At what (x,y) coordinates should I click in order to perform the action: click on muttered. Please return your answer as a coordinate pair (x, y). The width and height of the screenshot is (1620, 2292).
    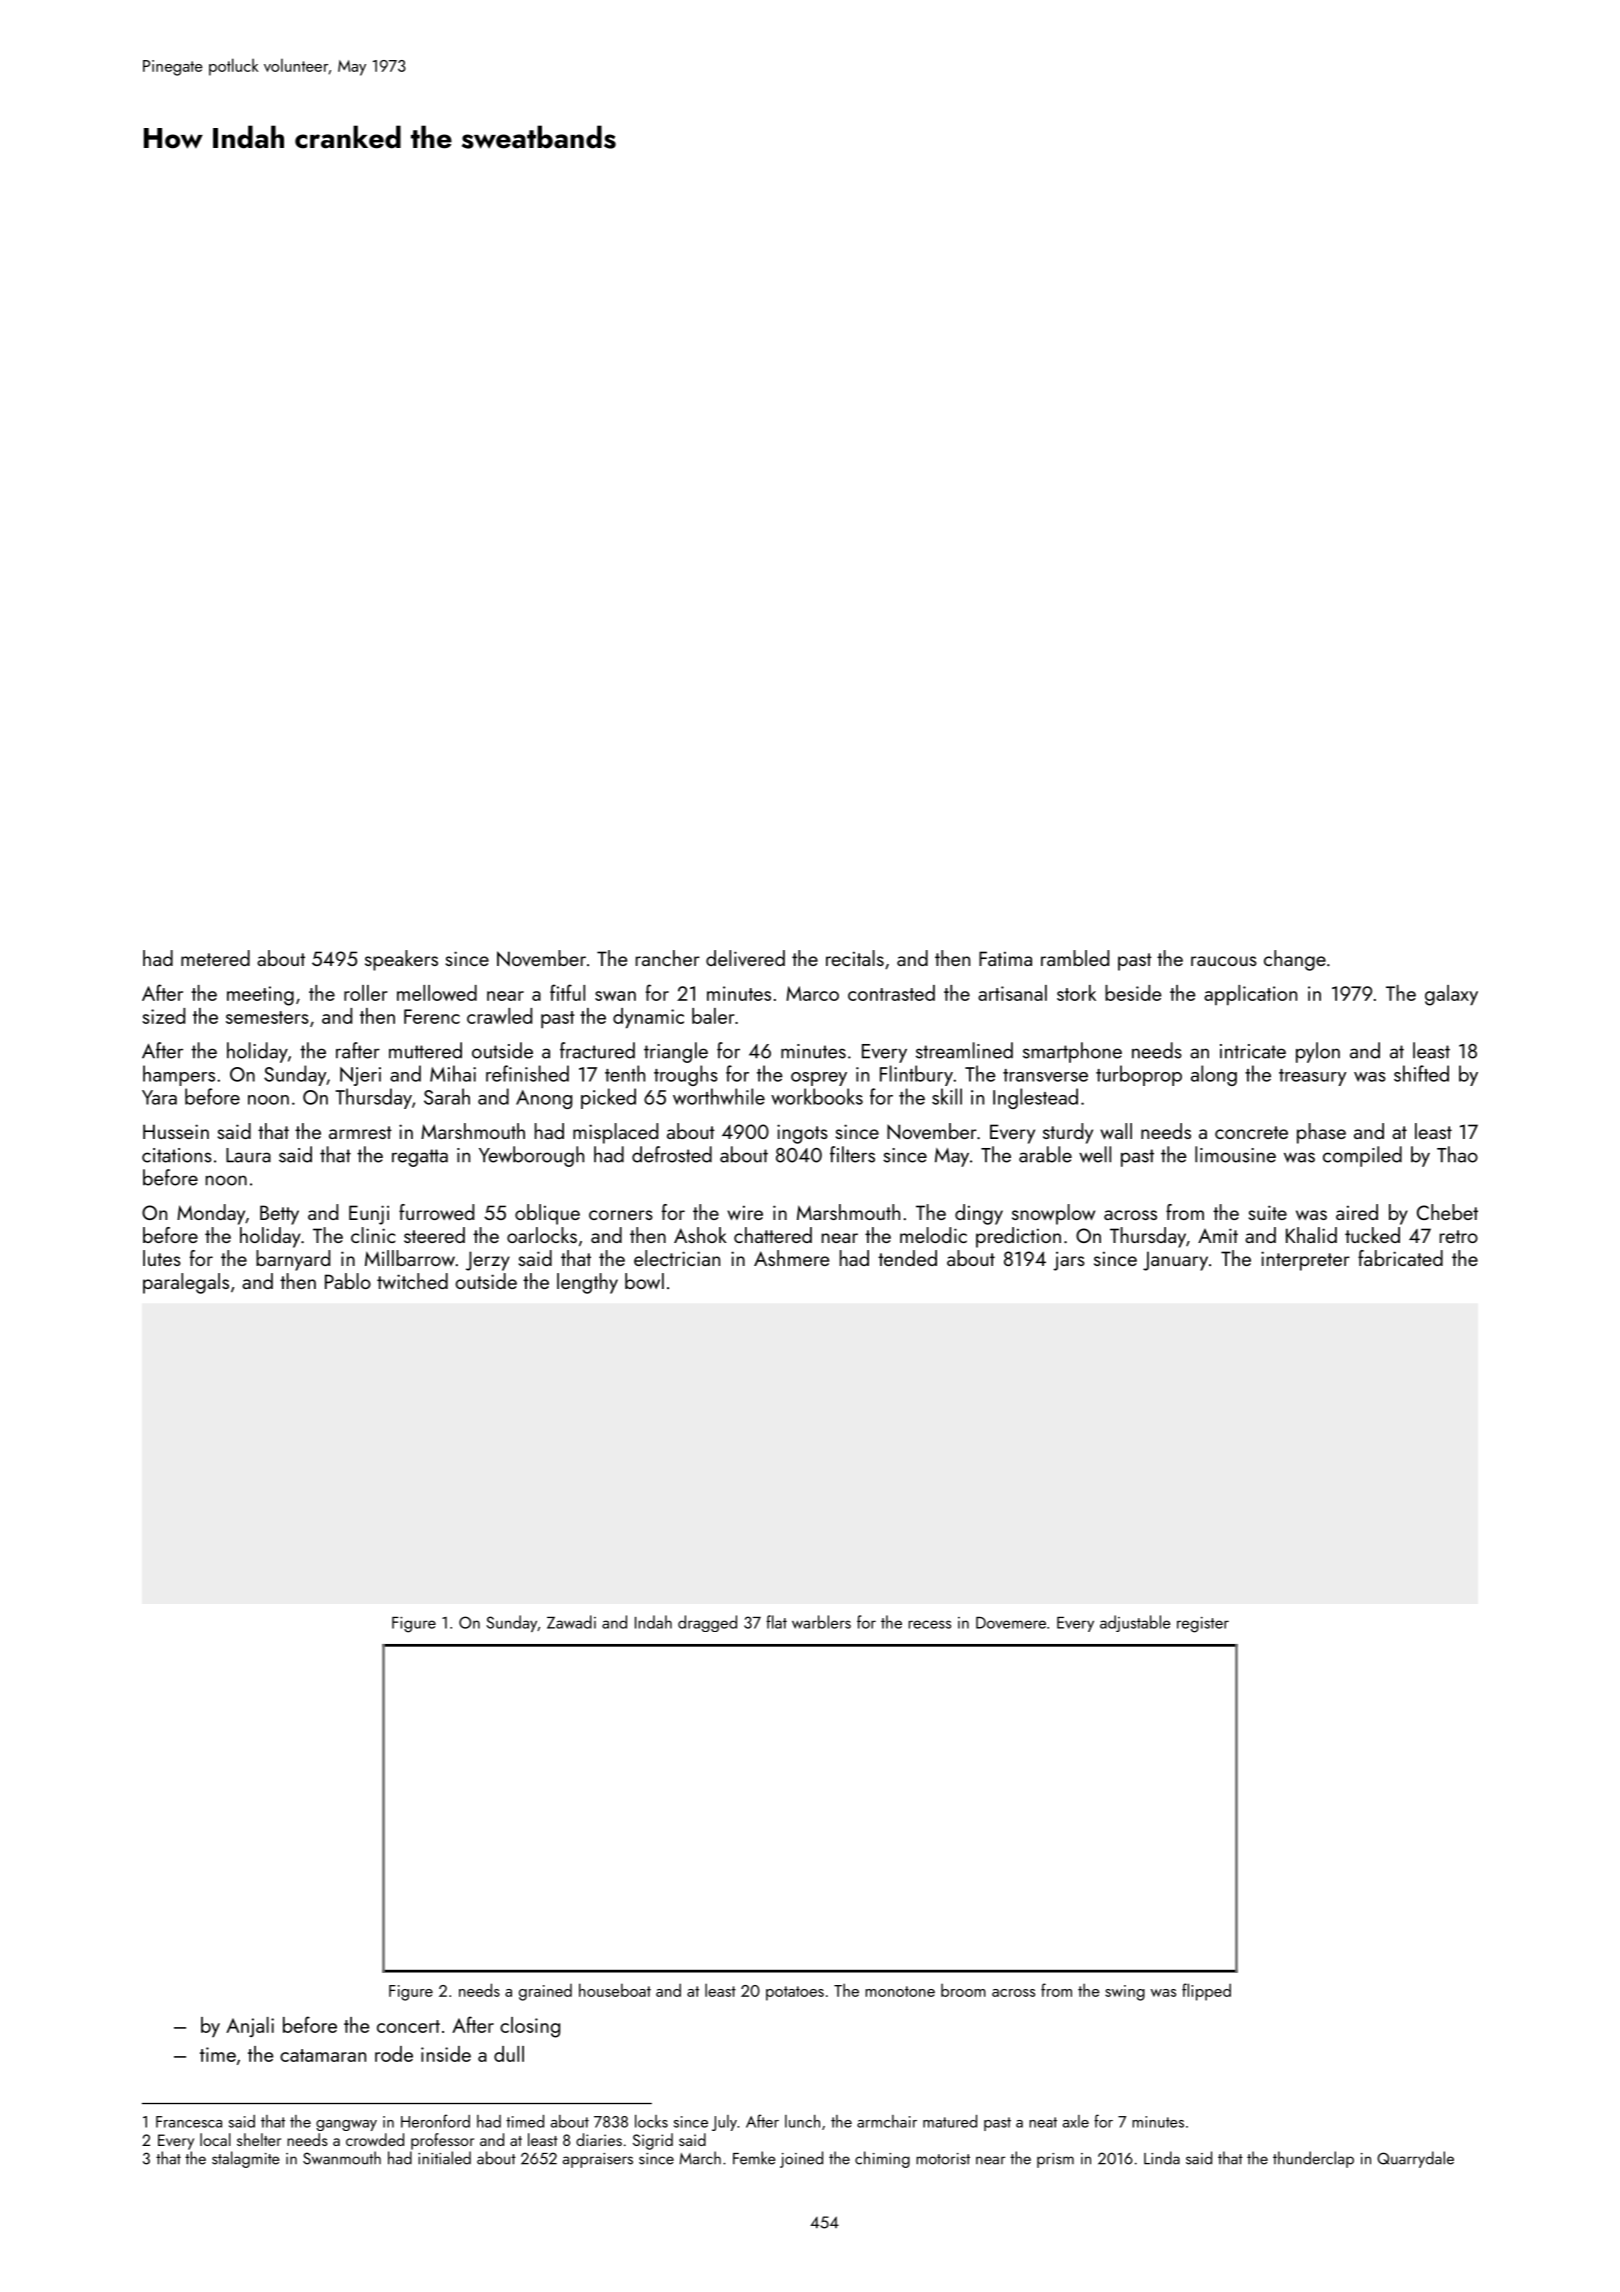
    Looking at the image, I should click on (425, 1050).
